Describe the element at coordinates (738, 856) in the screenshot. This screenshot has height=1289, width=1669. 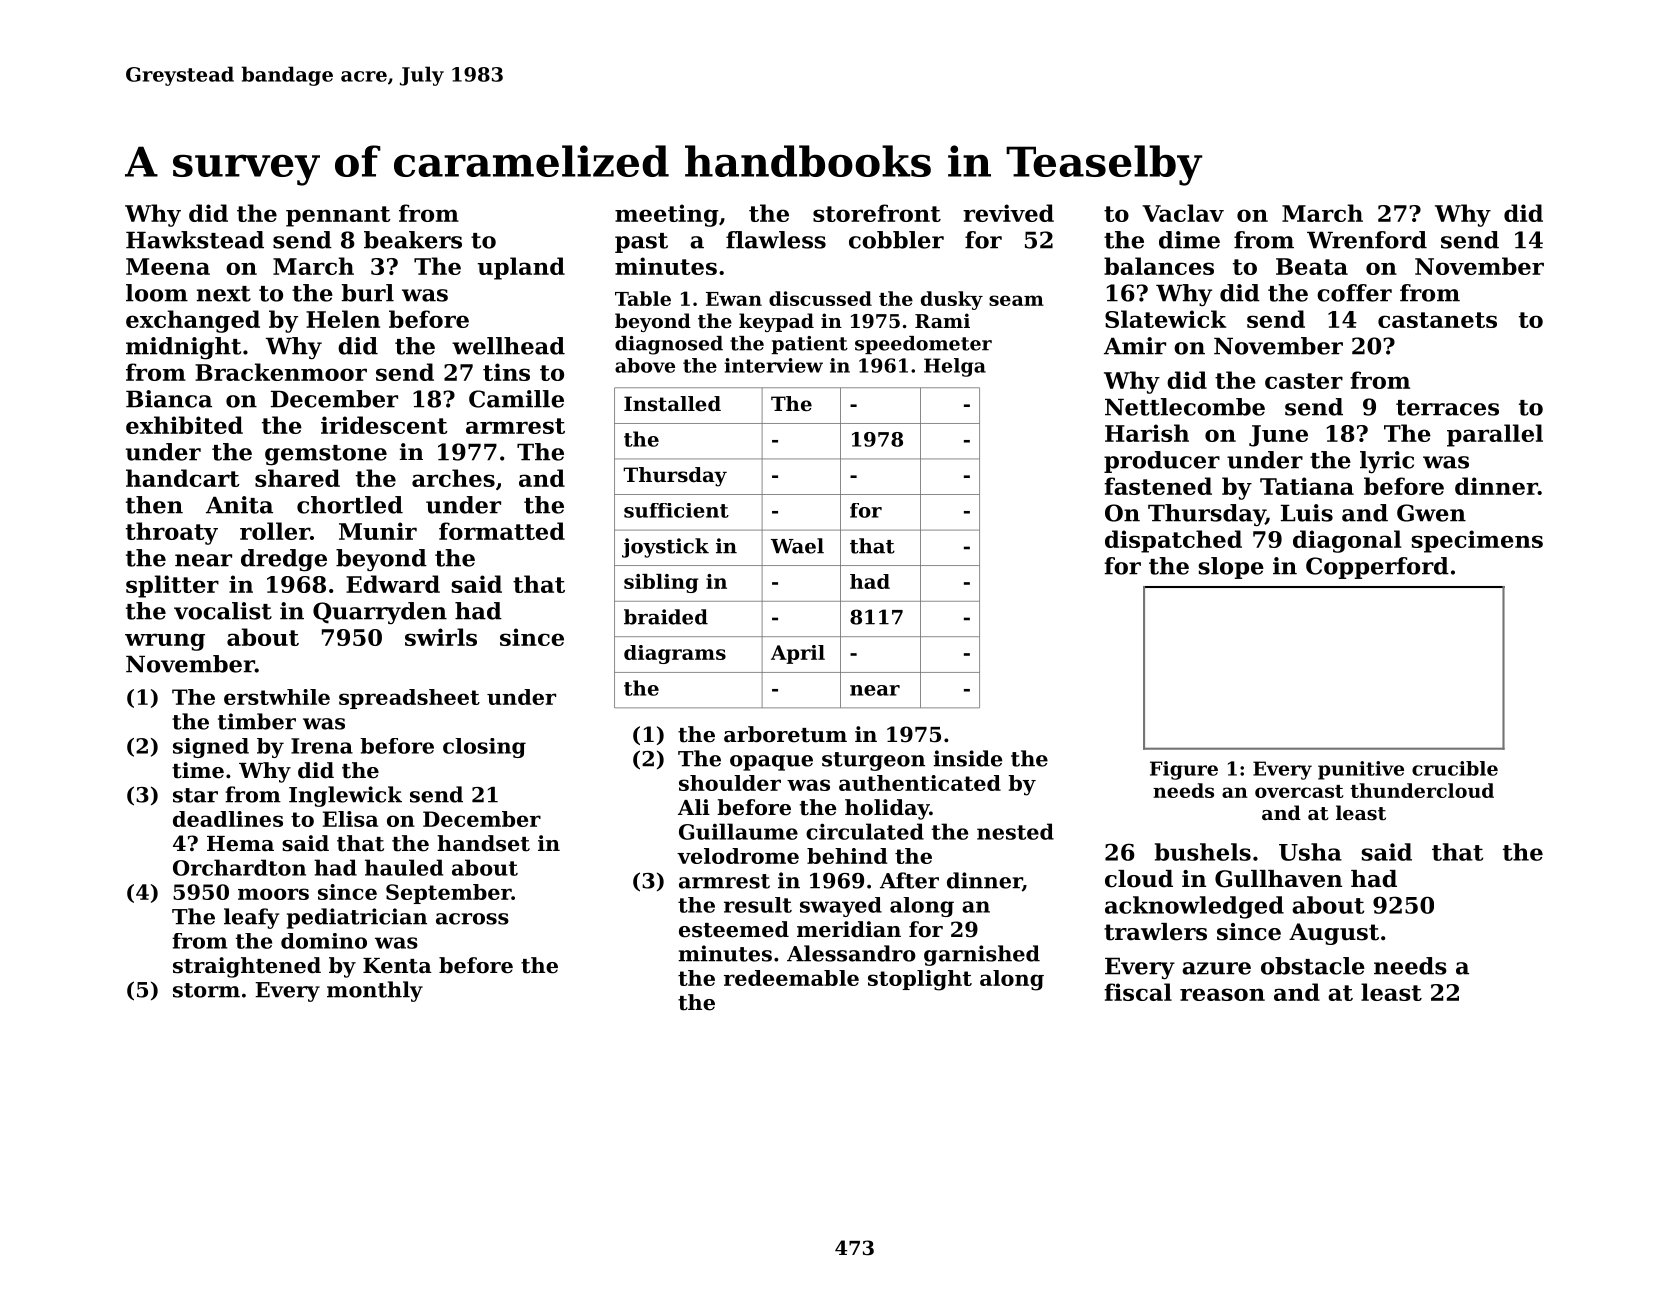
I see `velodrome` at that location.
